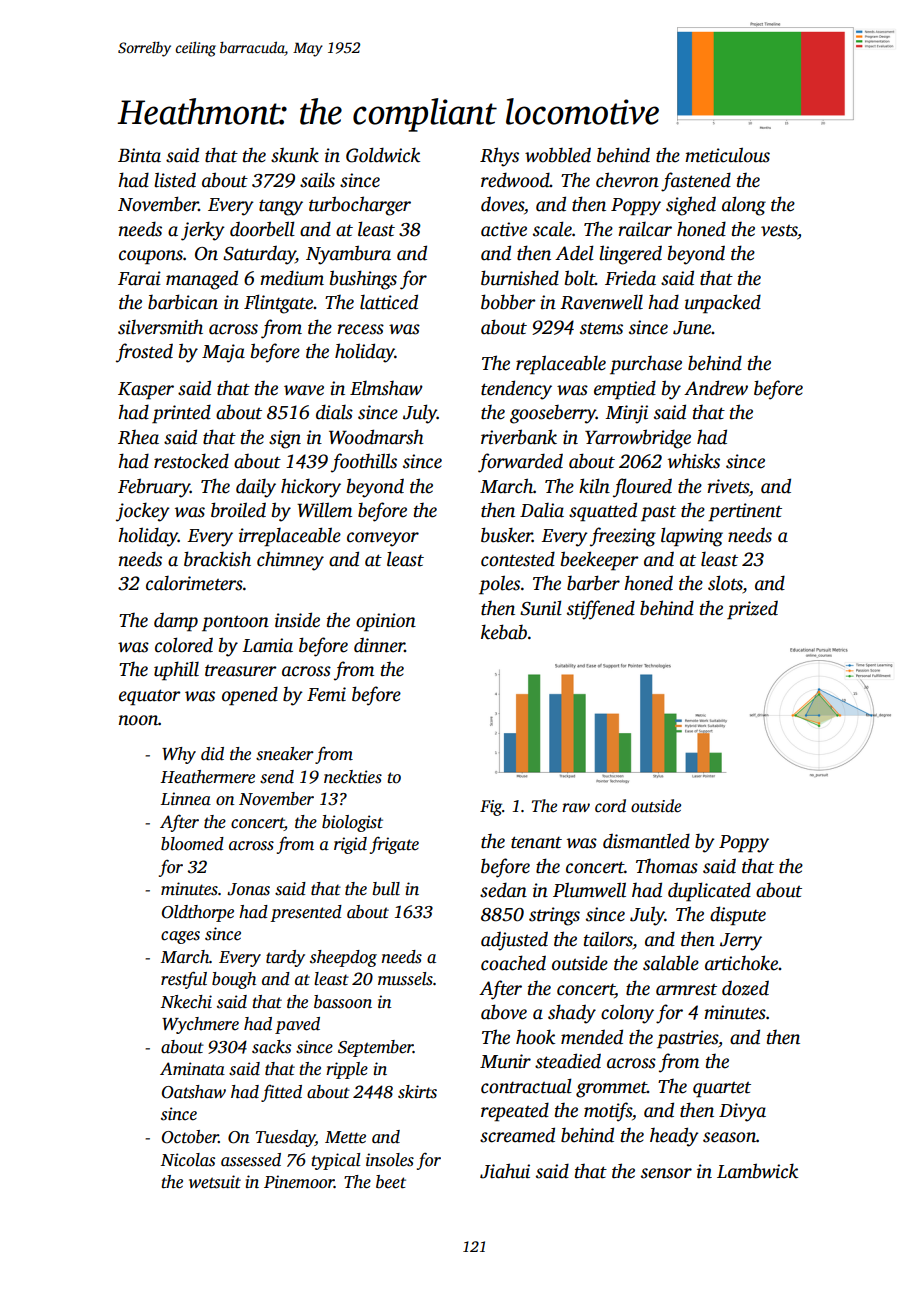 The image size is (924, 1311). Describe the element at coordinates (383, 155) in the document. I see `Goldwick` at that location.
